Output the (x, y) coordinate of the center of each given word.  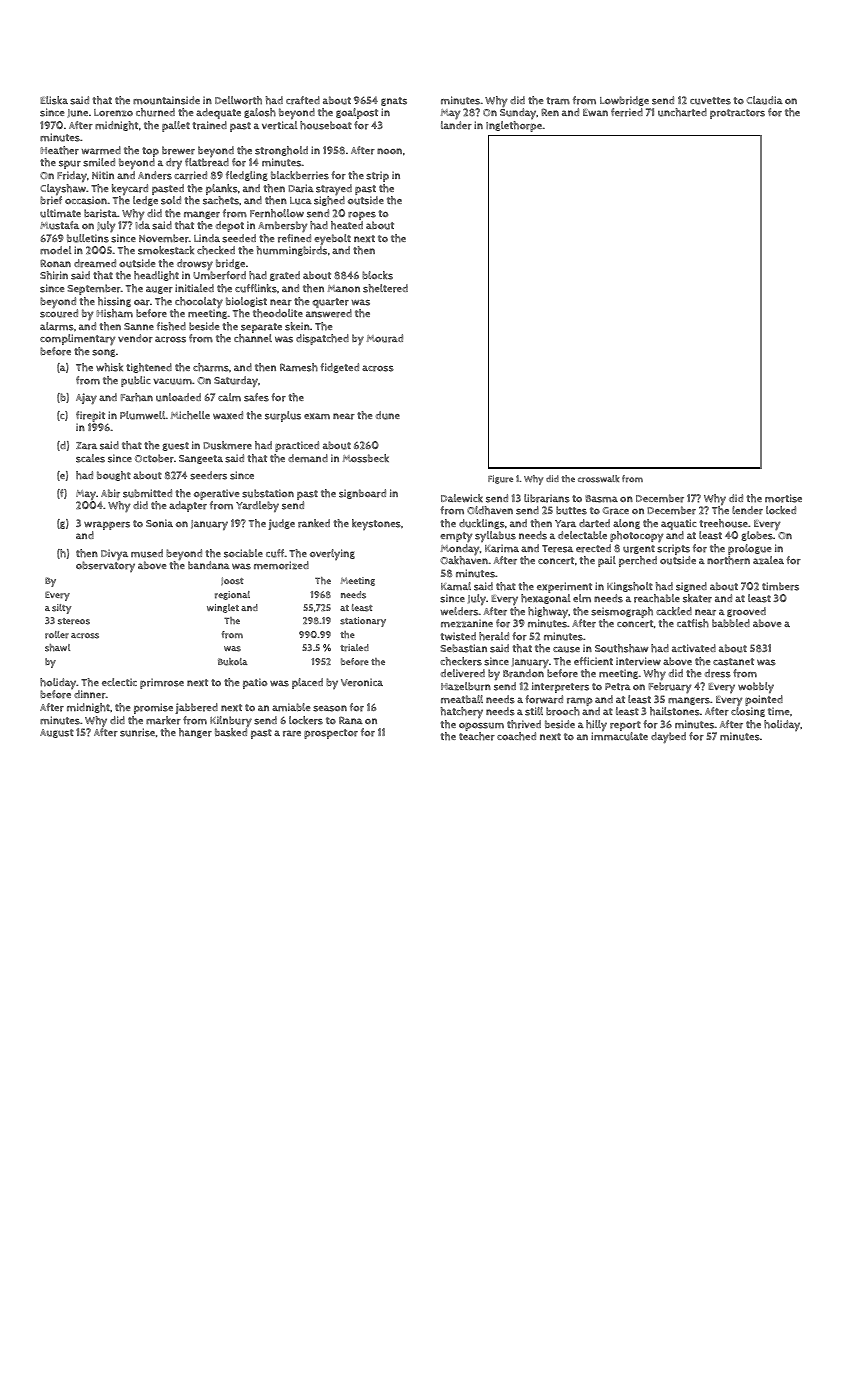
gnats (394, 101)
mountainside (166, 100)
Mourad (385, 338)
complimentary (78, 340)
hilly (596, 725)
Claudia (764, 100)
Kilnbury (231, 721)
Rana (351, 720)
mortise (783, 498)
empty (456, 537)
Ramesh (299, 367)
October (154, 458)
